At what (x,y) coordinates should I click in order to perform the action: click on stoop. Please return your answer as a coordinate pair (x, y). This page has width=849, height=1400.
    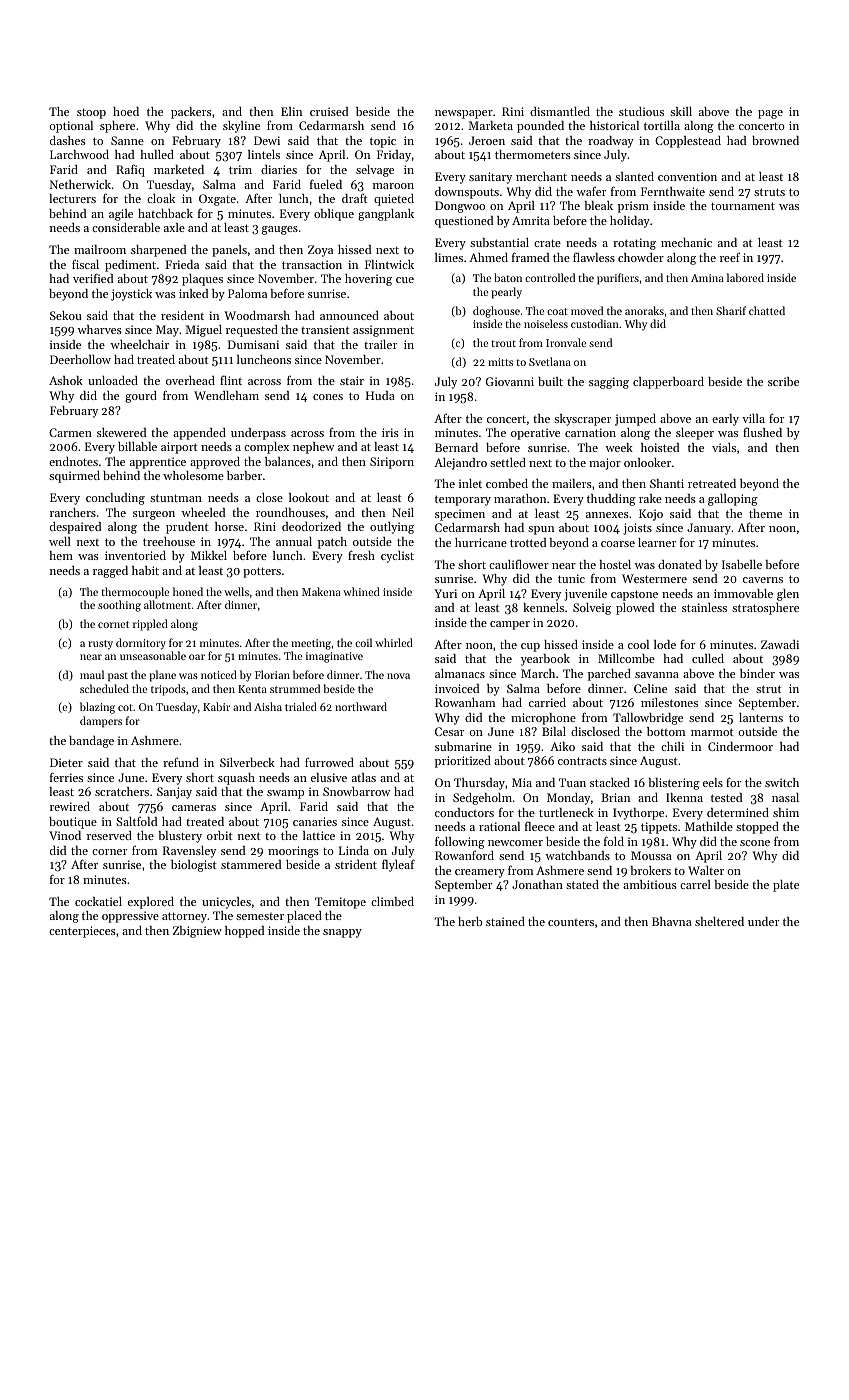
    Looking at the image, I should click on (91, 114).
